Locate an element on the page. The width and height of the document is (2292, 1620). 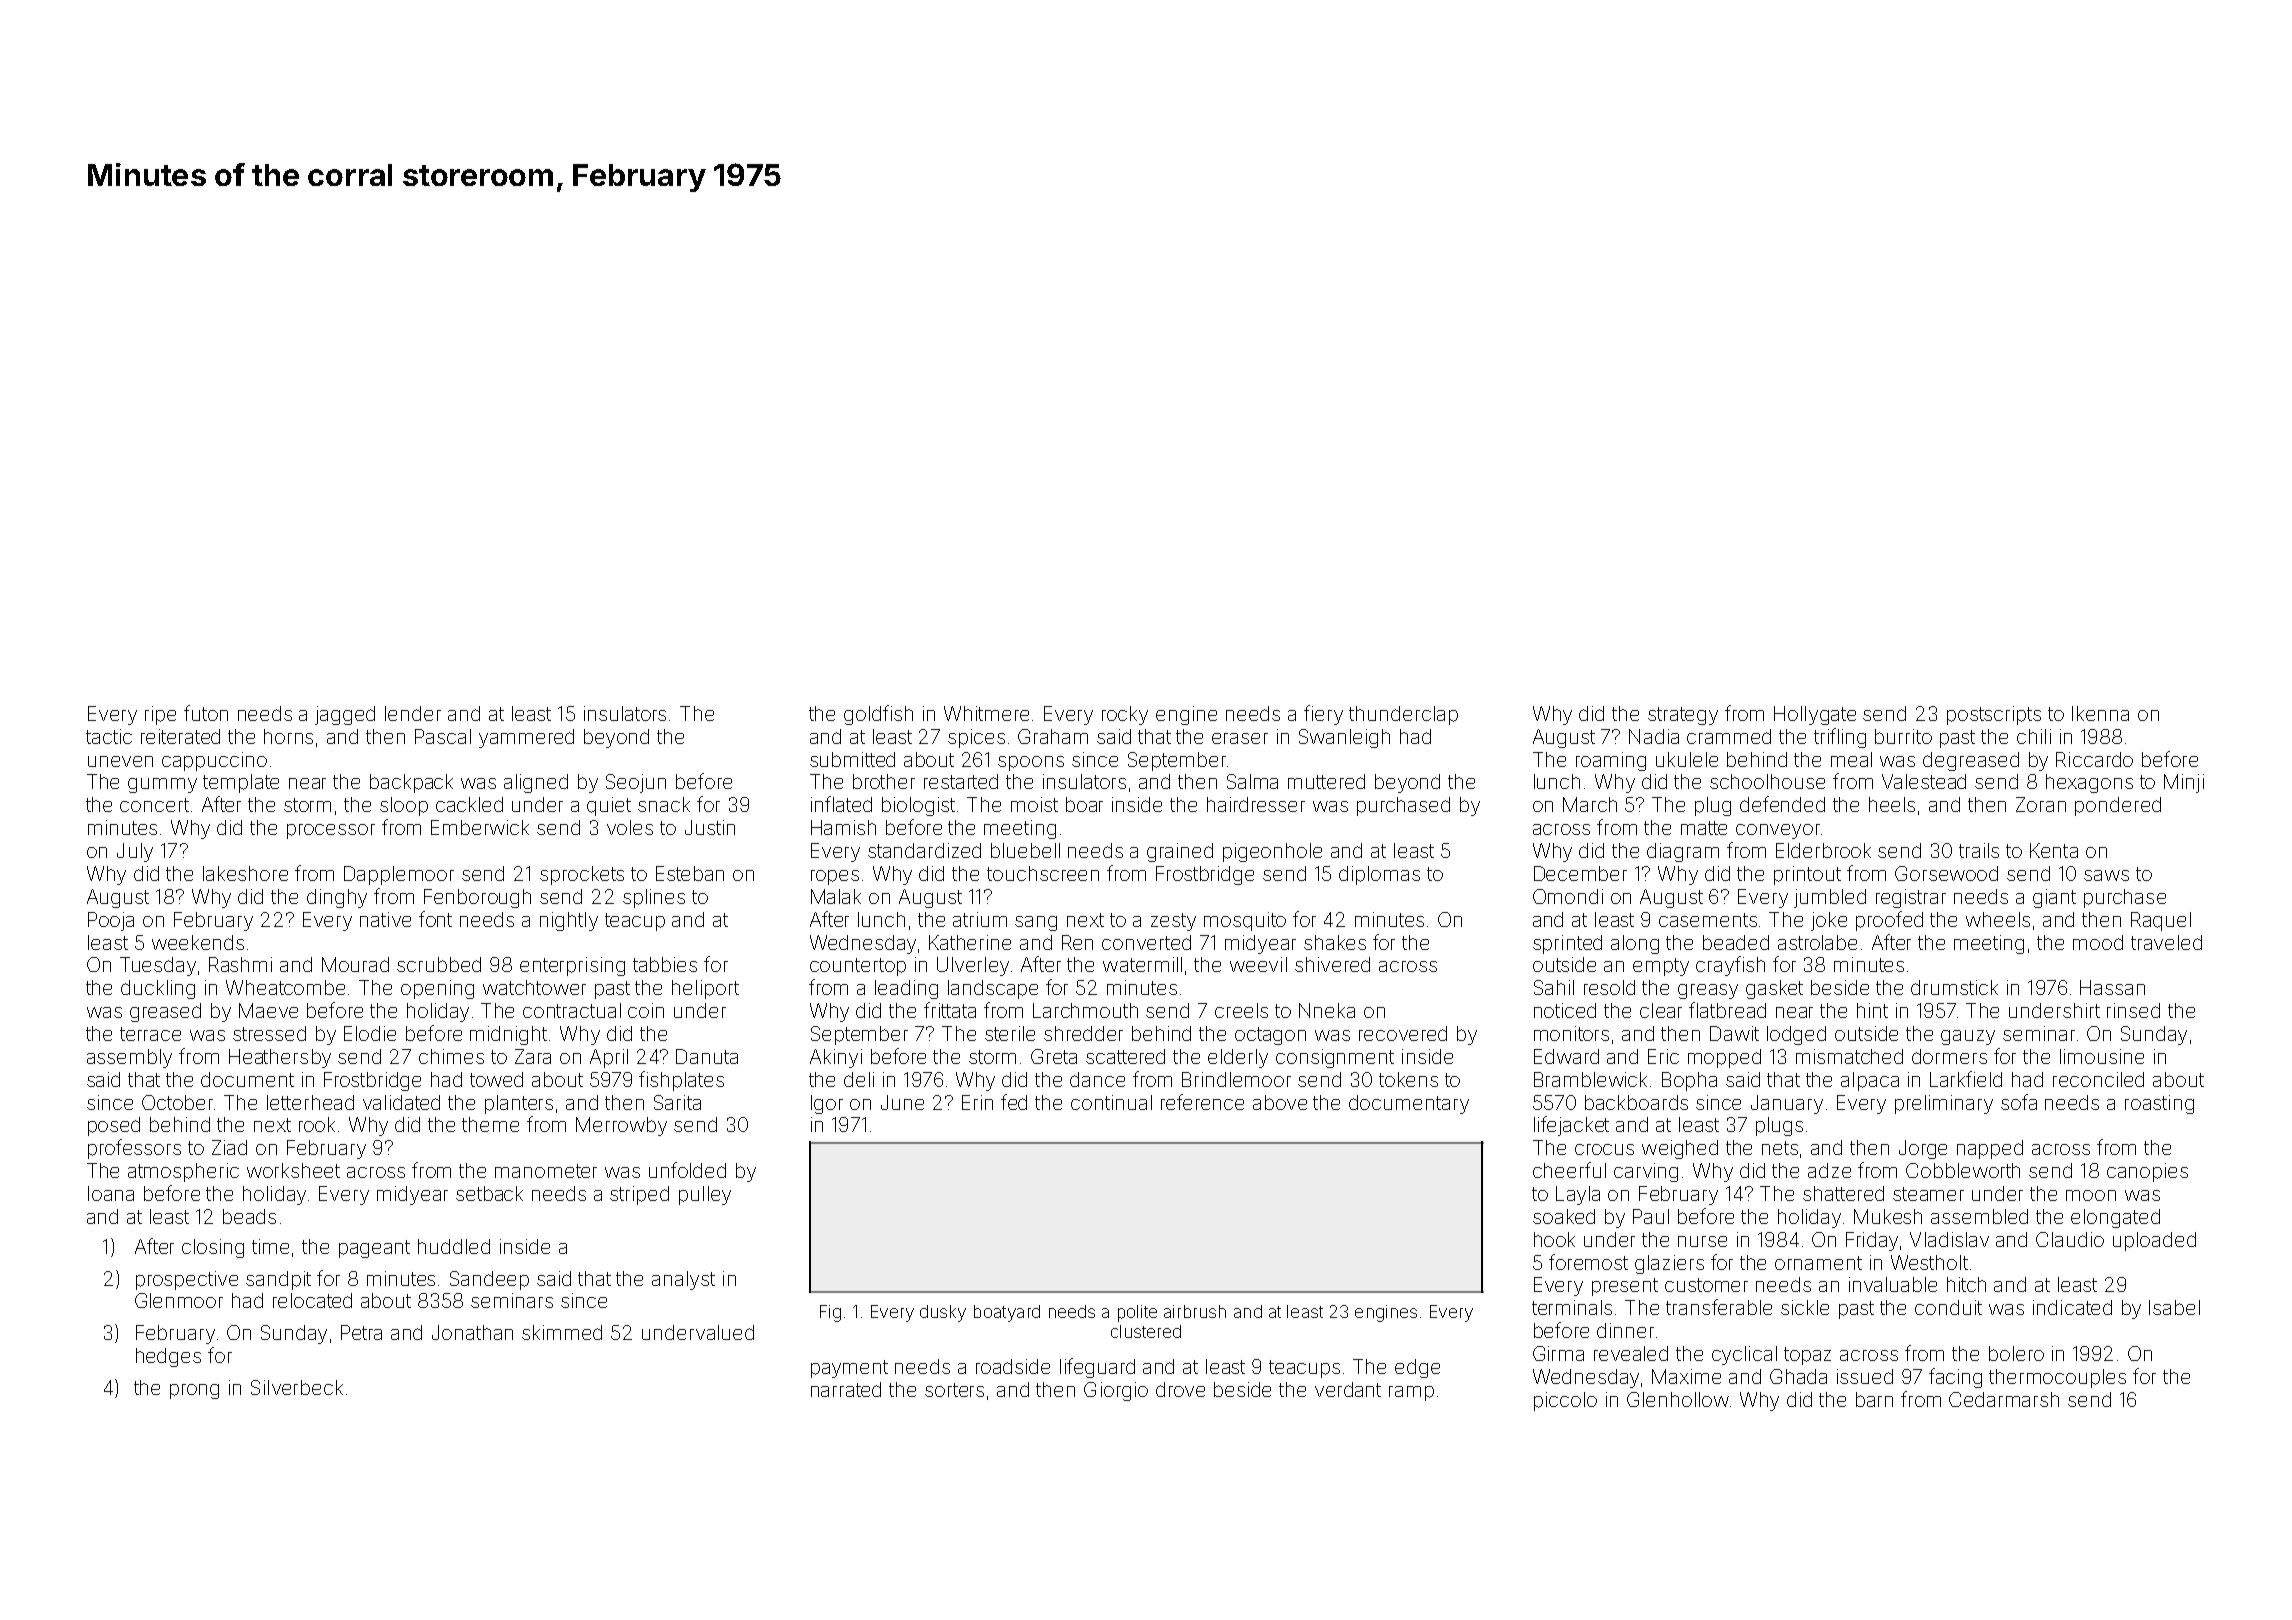
Pooja is located at coordinates (111, 921).
